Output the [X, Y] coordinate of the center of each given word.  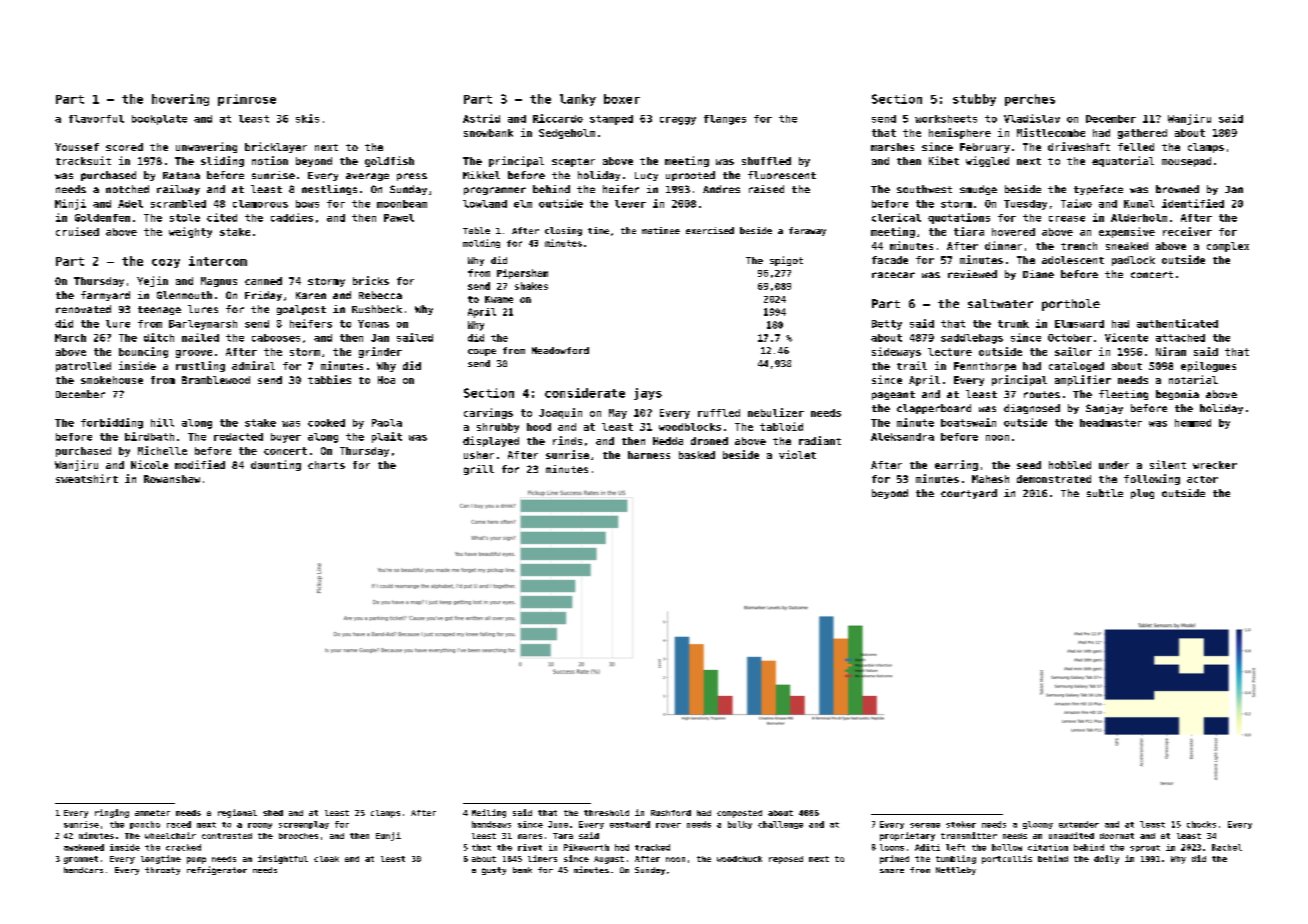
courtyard [969, 494]
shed [273, 813]
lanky [578, 100]
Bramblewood [216, 380]
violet [797, 454]
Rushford [671, 813]
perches [1030, 100]
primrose [247, 100]
